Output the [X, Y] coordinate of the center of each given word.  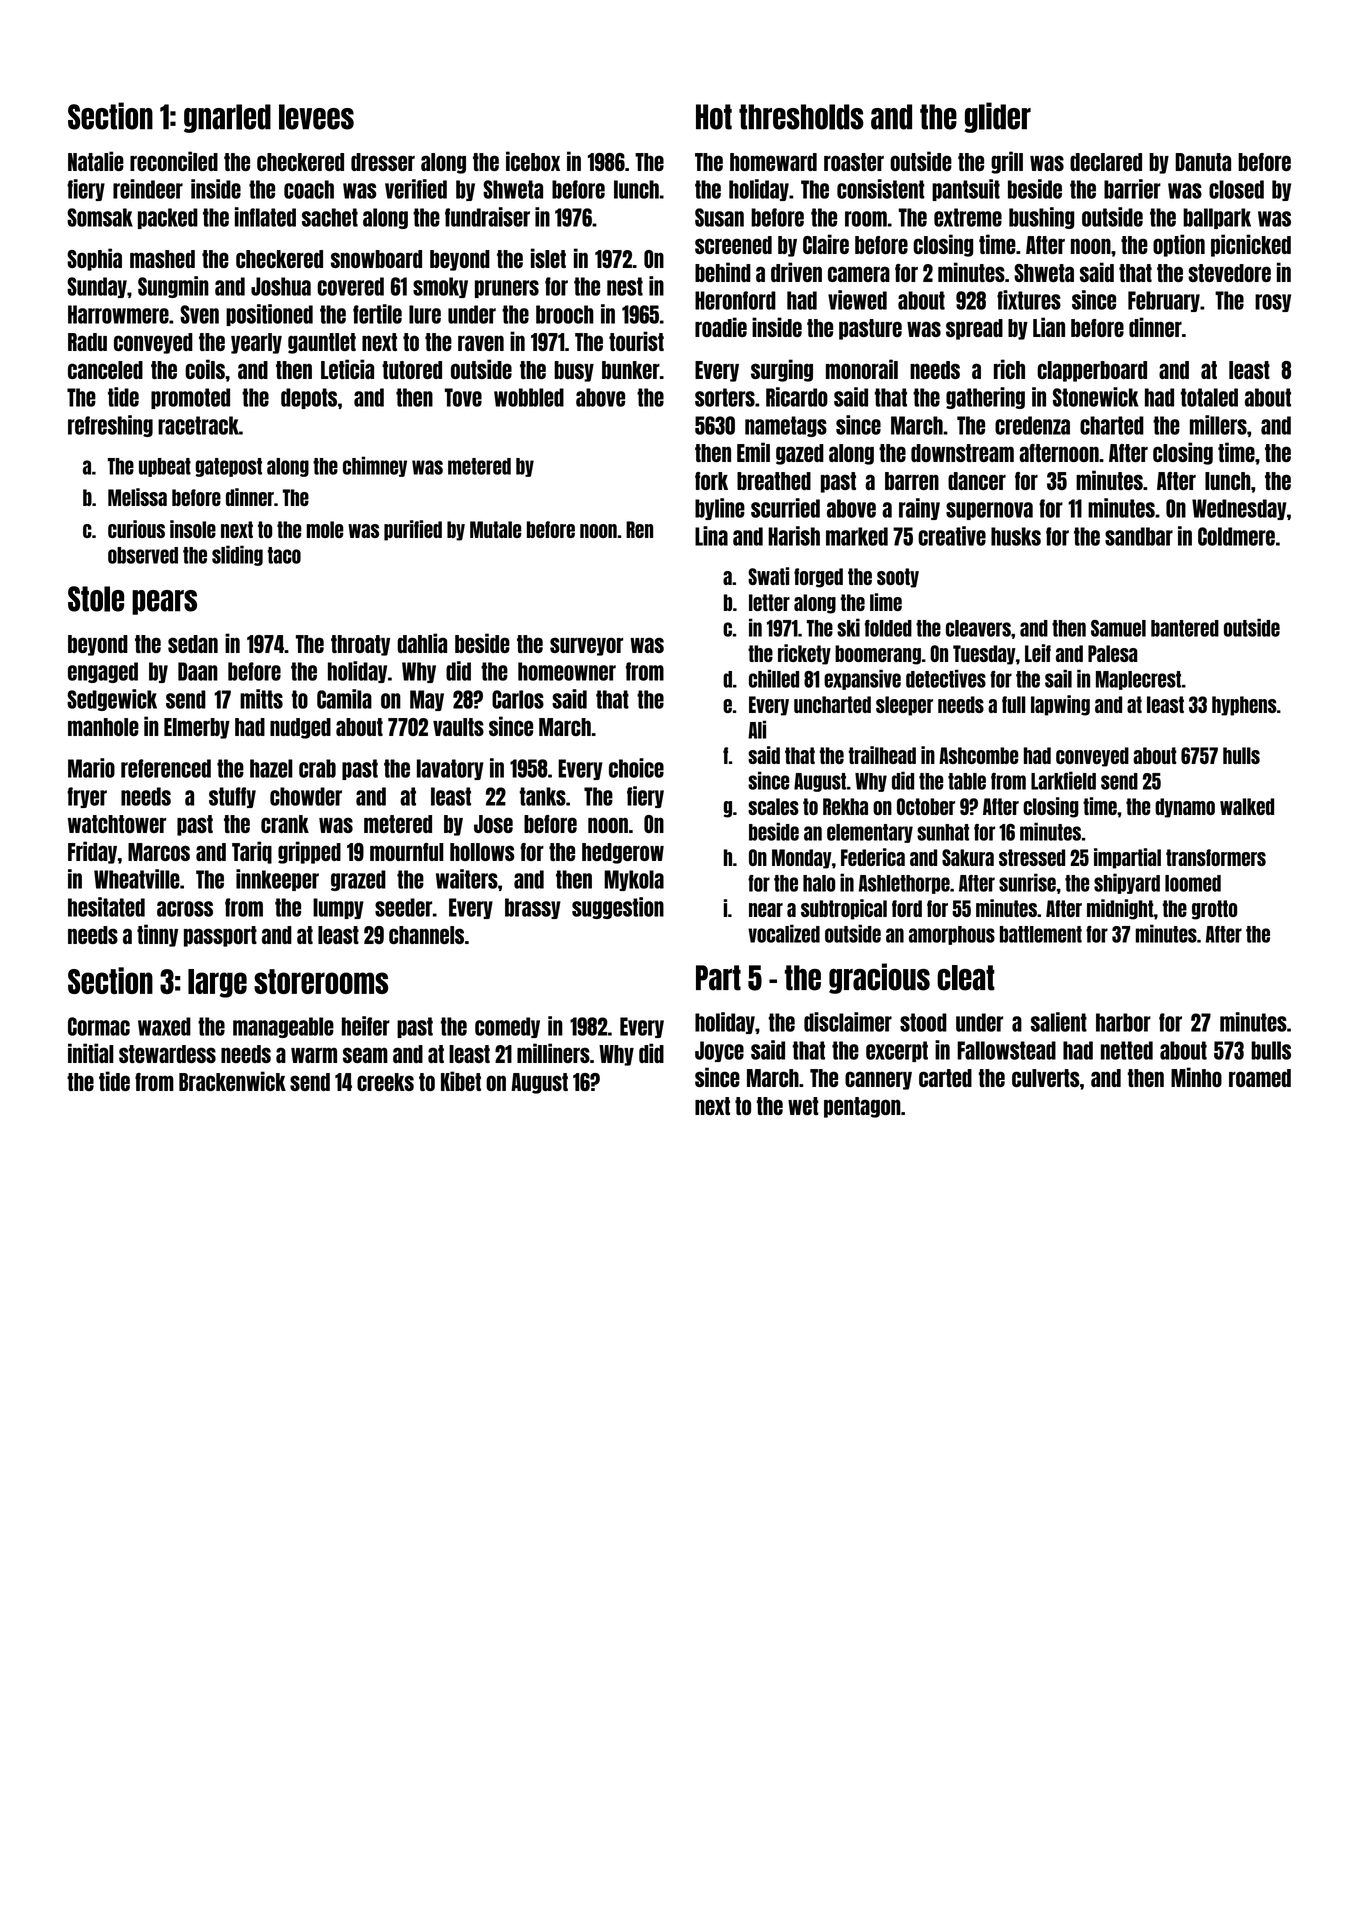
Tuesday [984, 655]
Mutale [496, 529]
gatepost [229, 467]
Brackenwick [232, 1081]
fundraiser [487, 217]
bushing [1041, 218]
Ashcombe [979, 755]
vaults [458, 727]
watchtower [117, 824]
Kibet [461, 1081]
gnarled [227, 118]
